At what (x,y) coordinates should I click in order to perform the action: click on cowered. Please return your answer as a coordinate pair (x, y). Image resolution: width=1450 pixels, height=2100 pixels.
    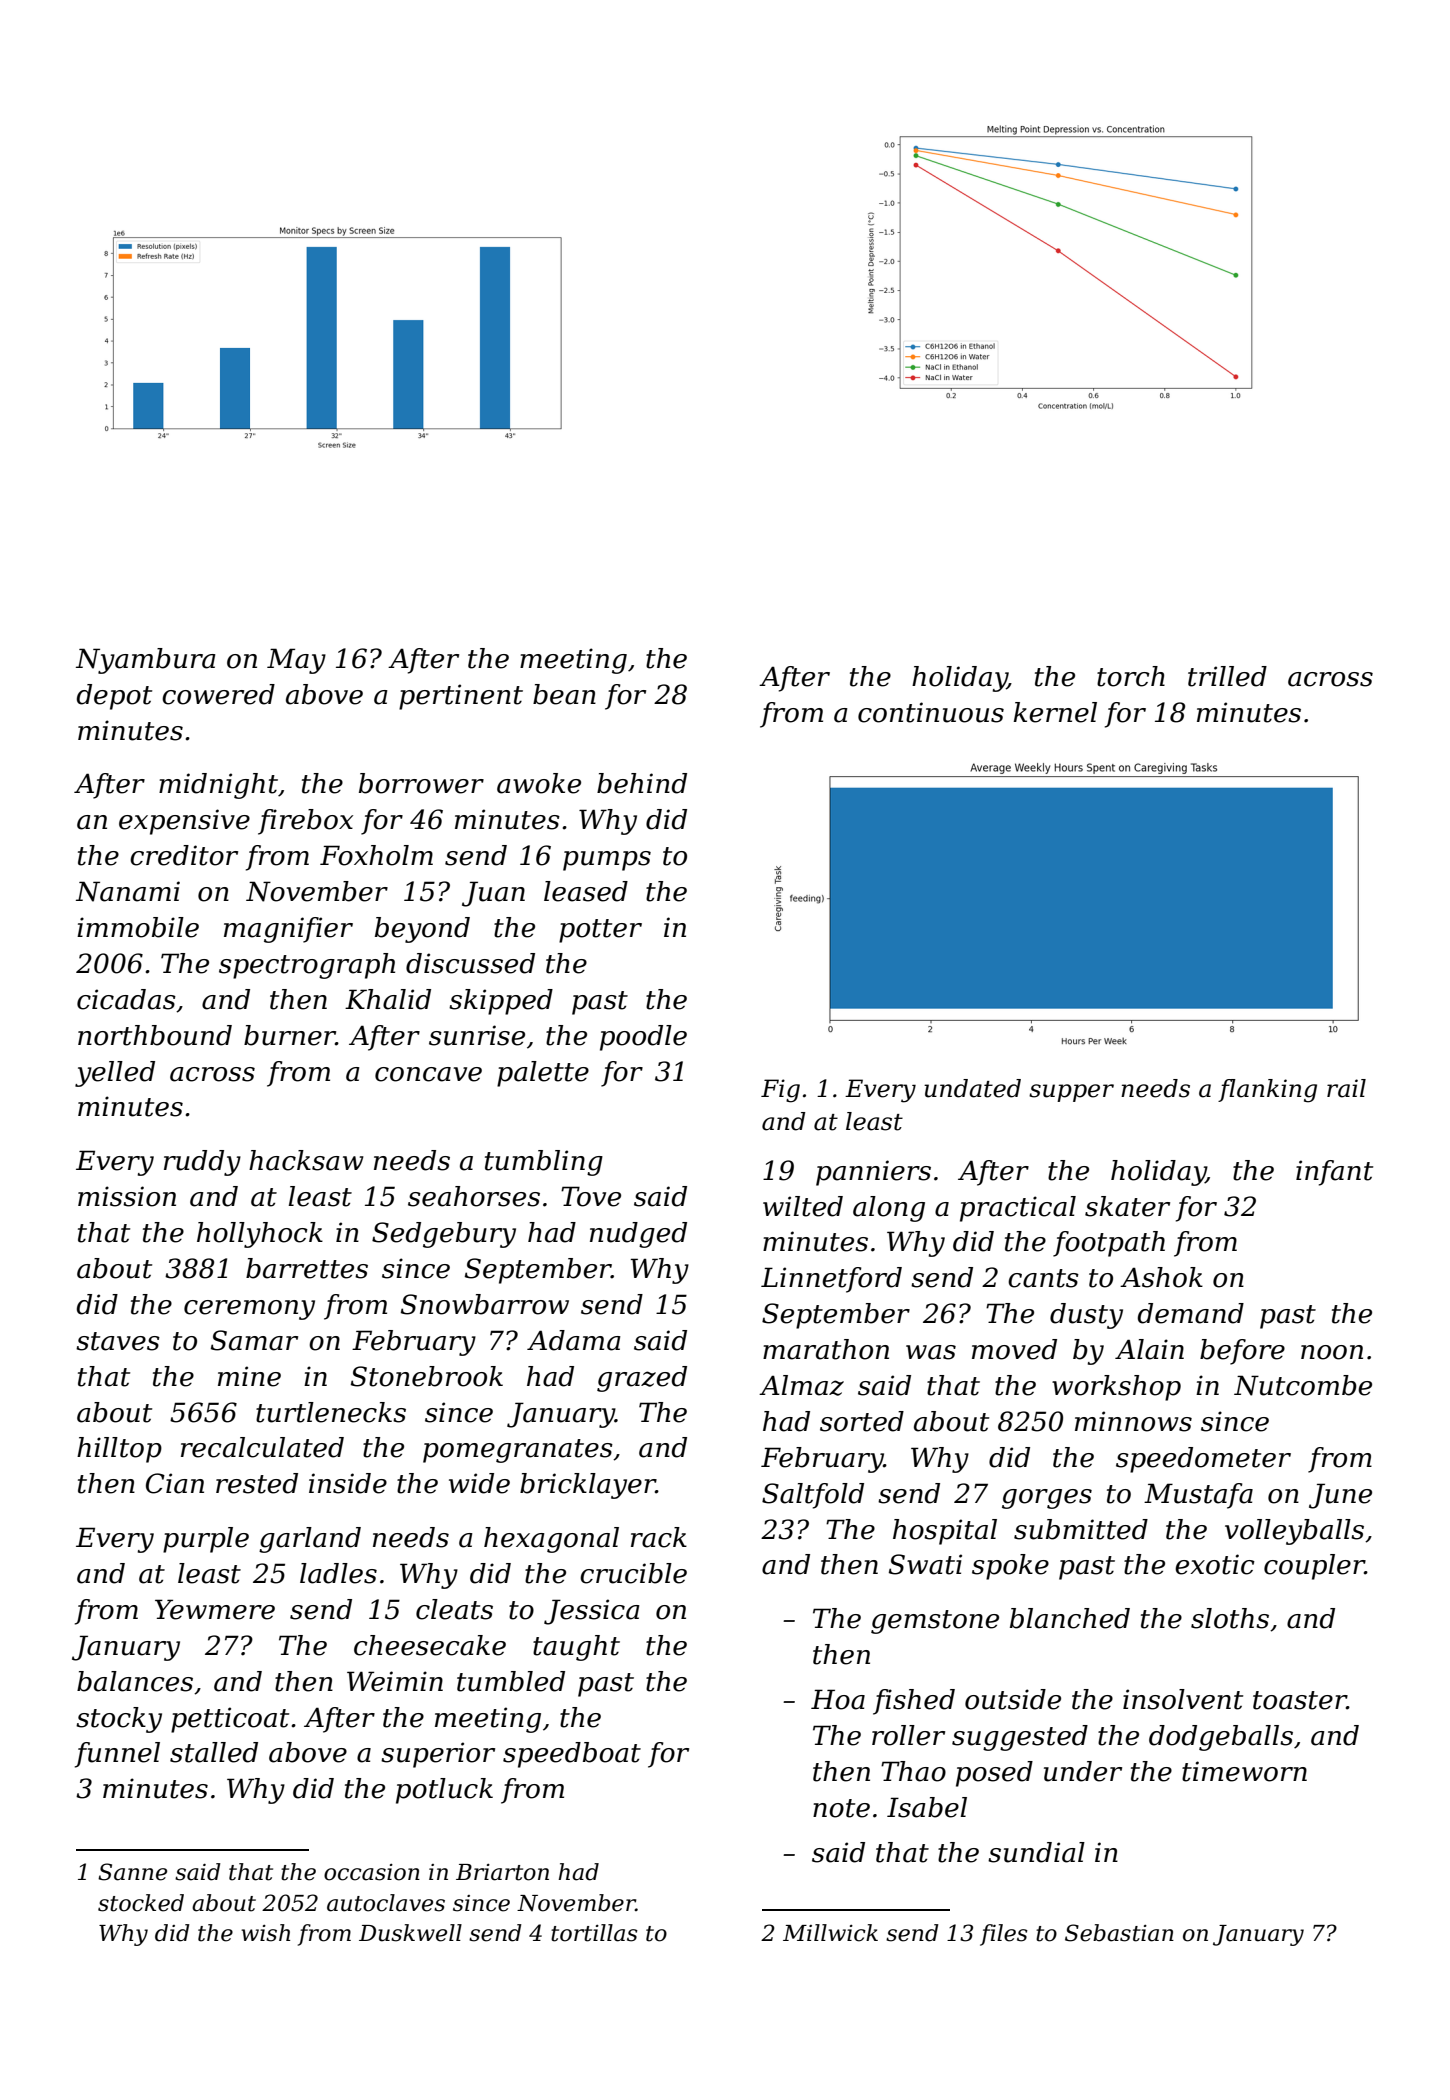
    Looking at the image, I should click on (218, 694).
